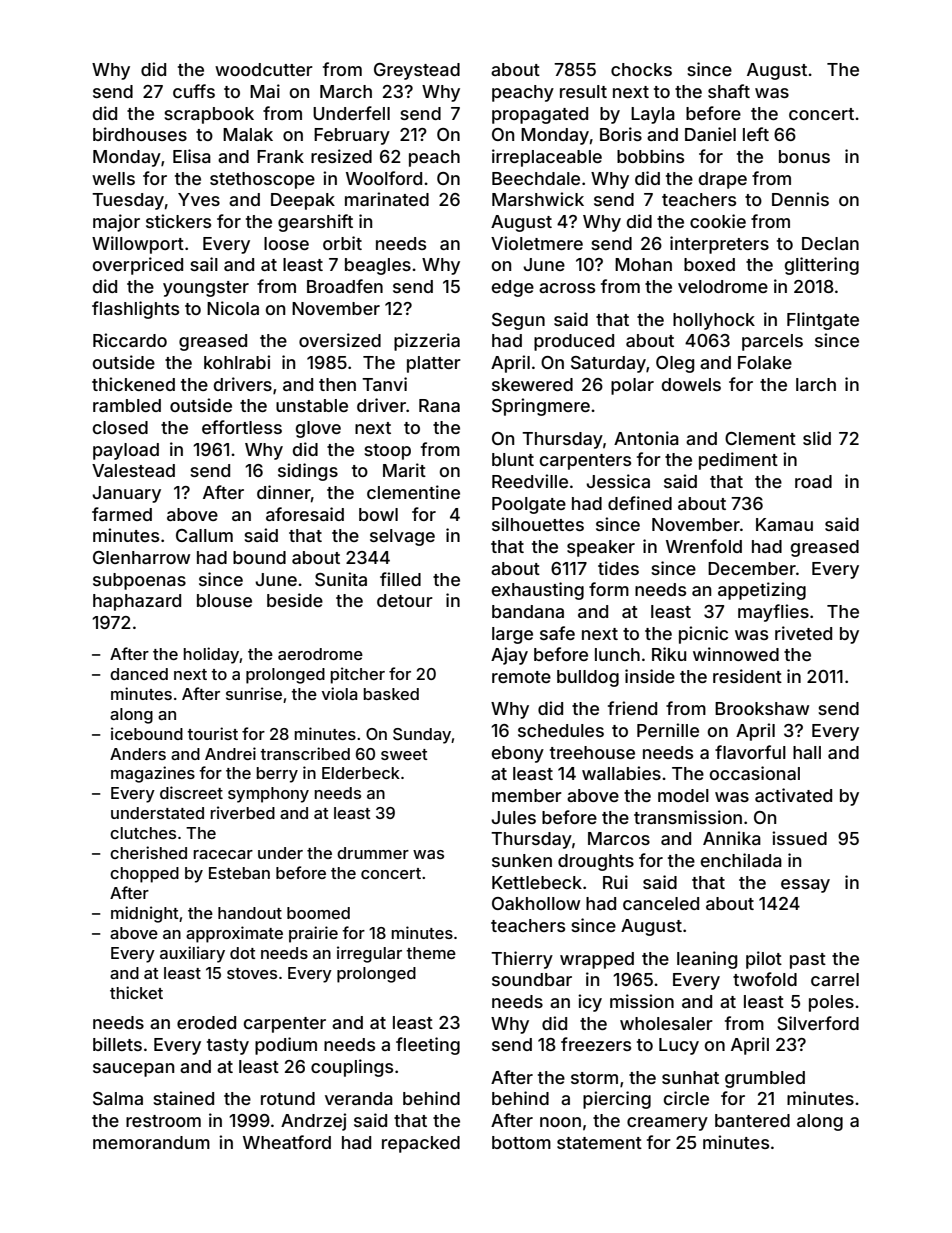 The width and height of the screenshot is (952, 1233). What do you see at coordinates (230, 753) in the screenshot?
I see `Andrei` at bounding box center [230, 753].
